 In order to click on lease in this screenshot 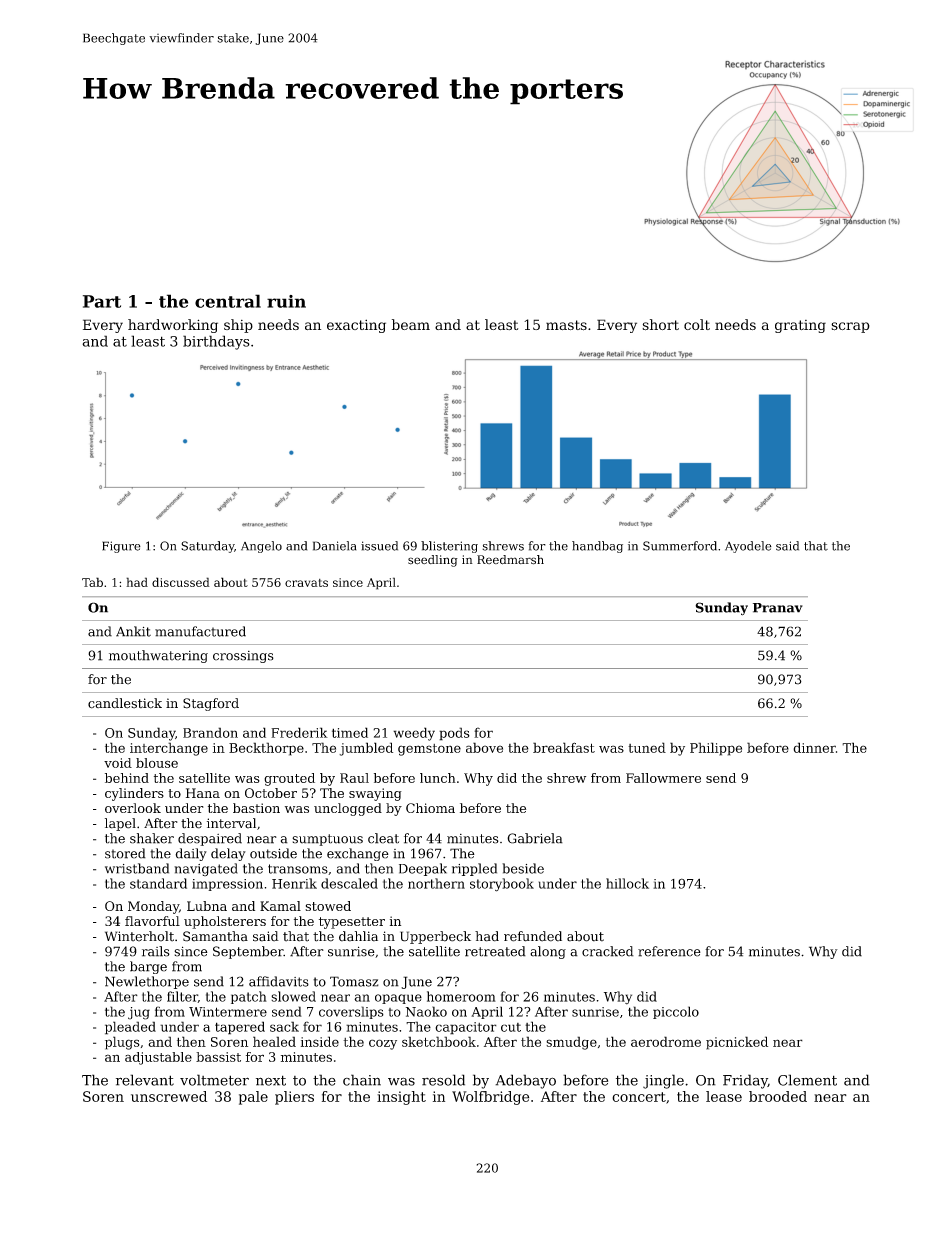, I will do `click(724, 1096)`.
